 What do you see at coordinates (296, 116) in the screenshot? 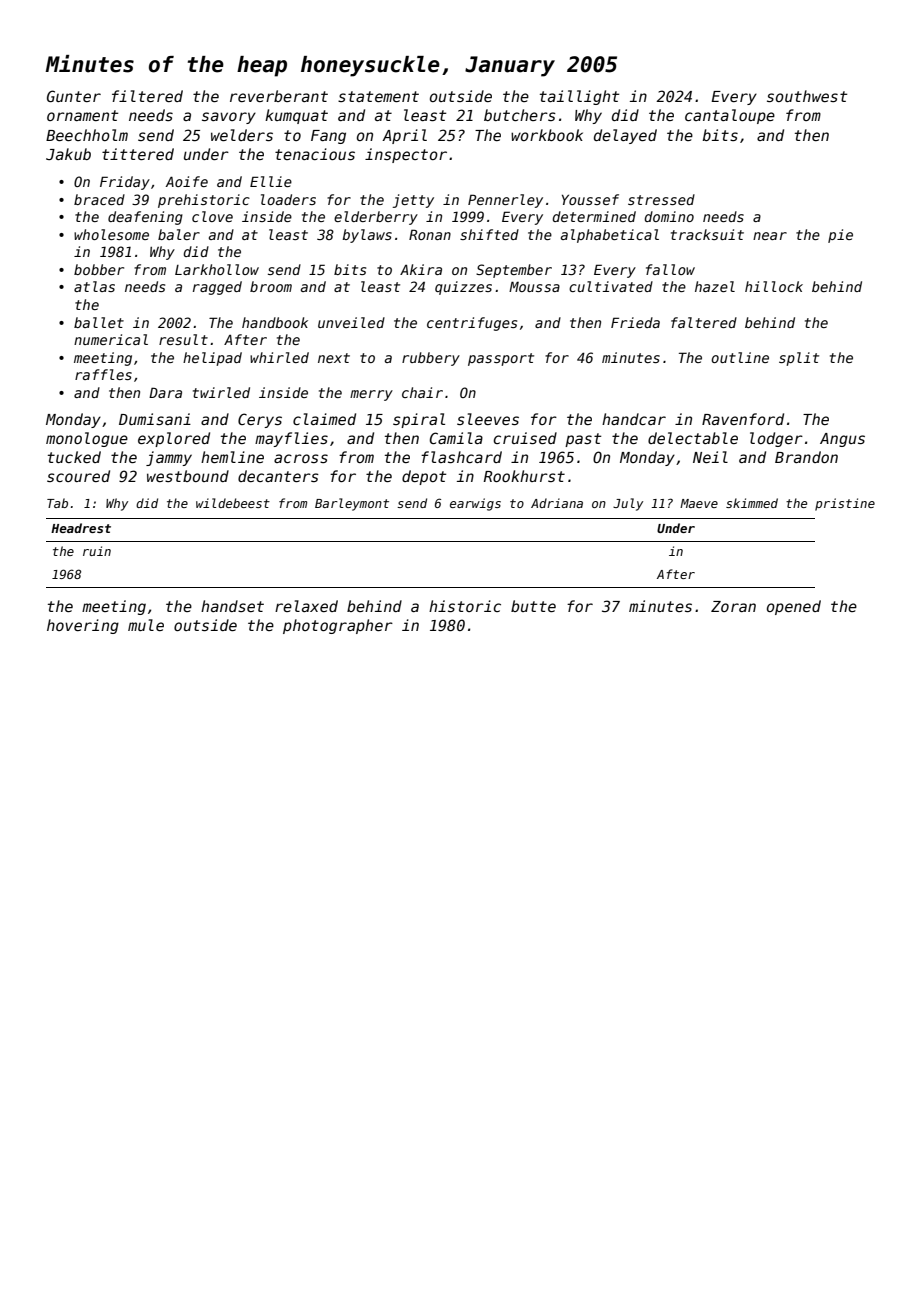
I see `kumquat` at bounding box center [296, 116].
